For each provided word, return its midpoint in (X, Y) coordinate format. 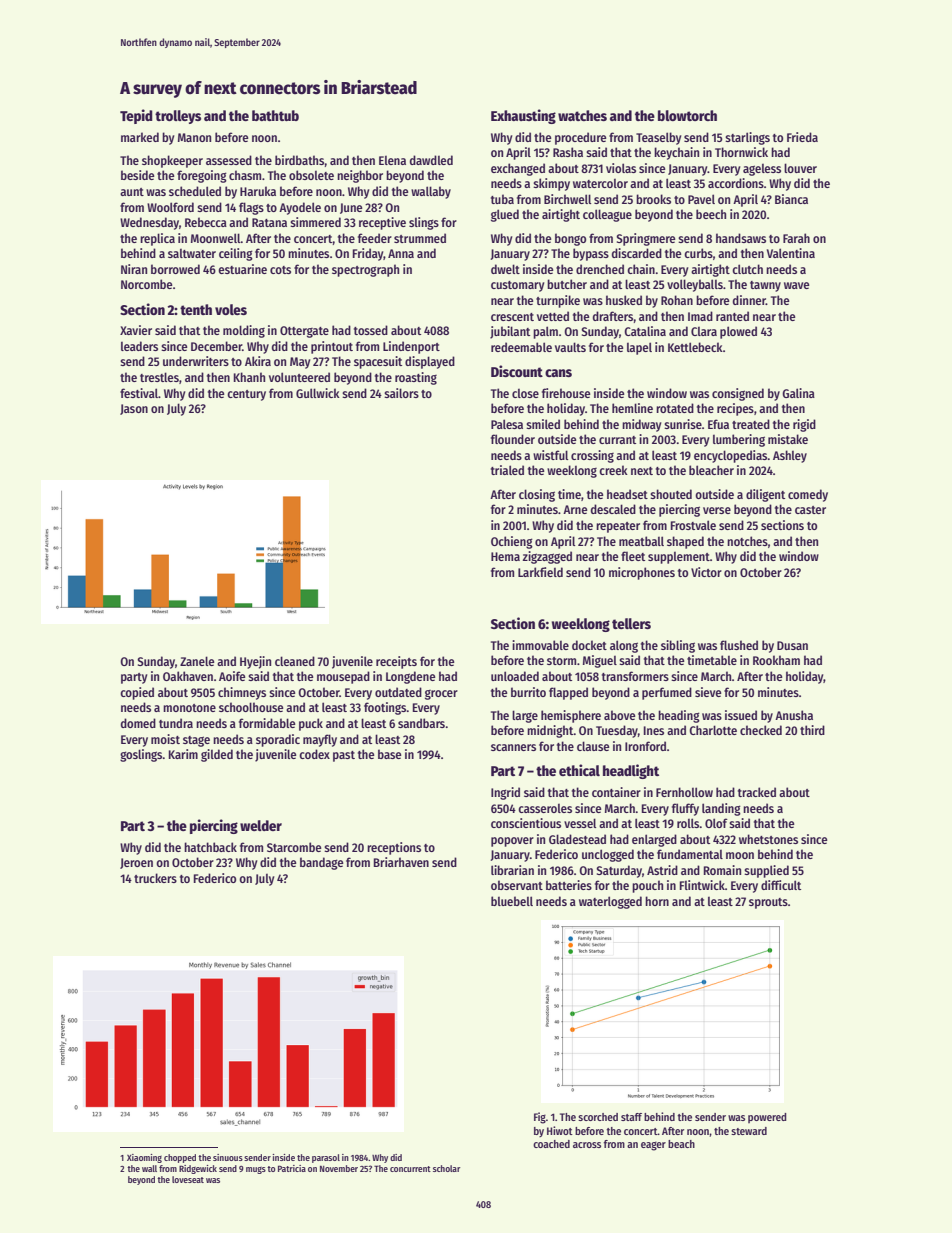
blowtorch (687, 115)
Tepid (136, 116)
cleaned (295, 661)
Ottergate (304, 332)
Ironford (645, 746)
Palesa (507, 424)
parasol (326, 1158)
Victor (706, 572)
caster (810, 510)
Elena (392, 160)
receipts (396, 662)
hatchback (210, 847)
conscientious (526, 823)
